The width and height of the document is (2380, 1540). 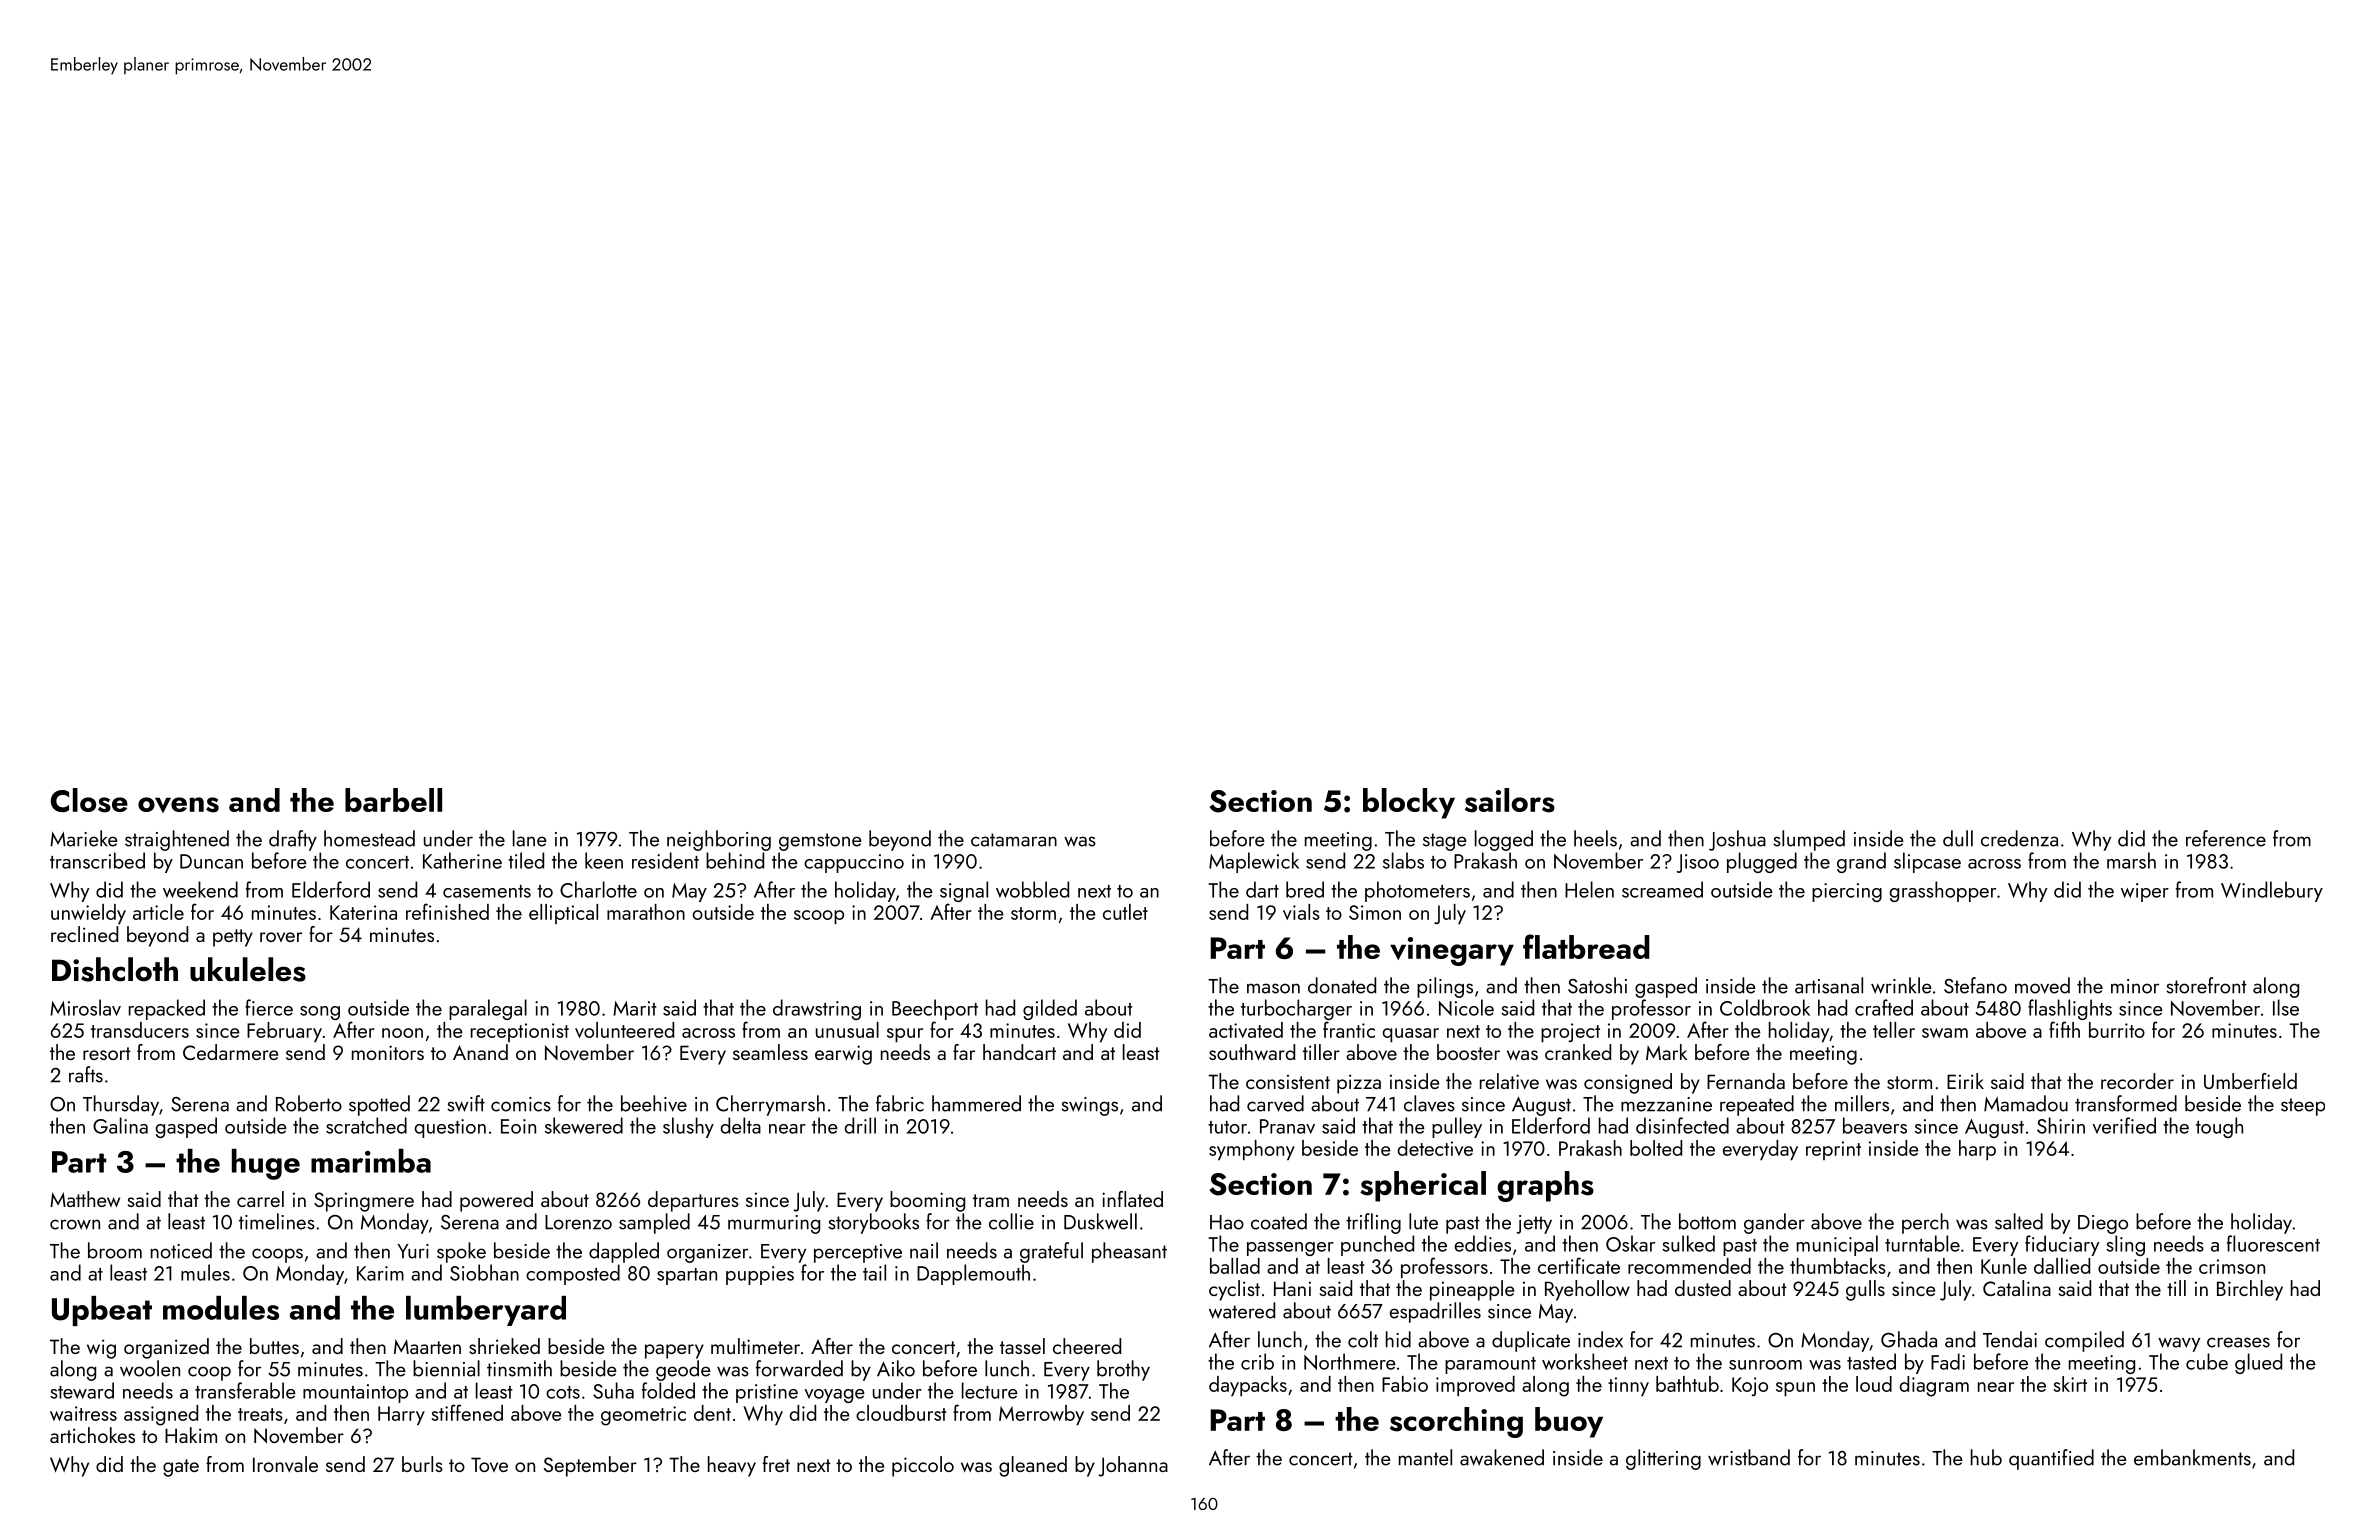 What do you see at coordinates (1927, 862) in the document?
I see `slipcase` at bounding box center [1927, 862].
